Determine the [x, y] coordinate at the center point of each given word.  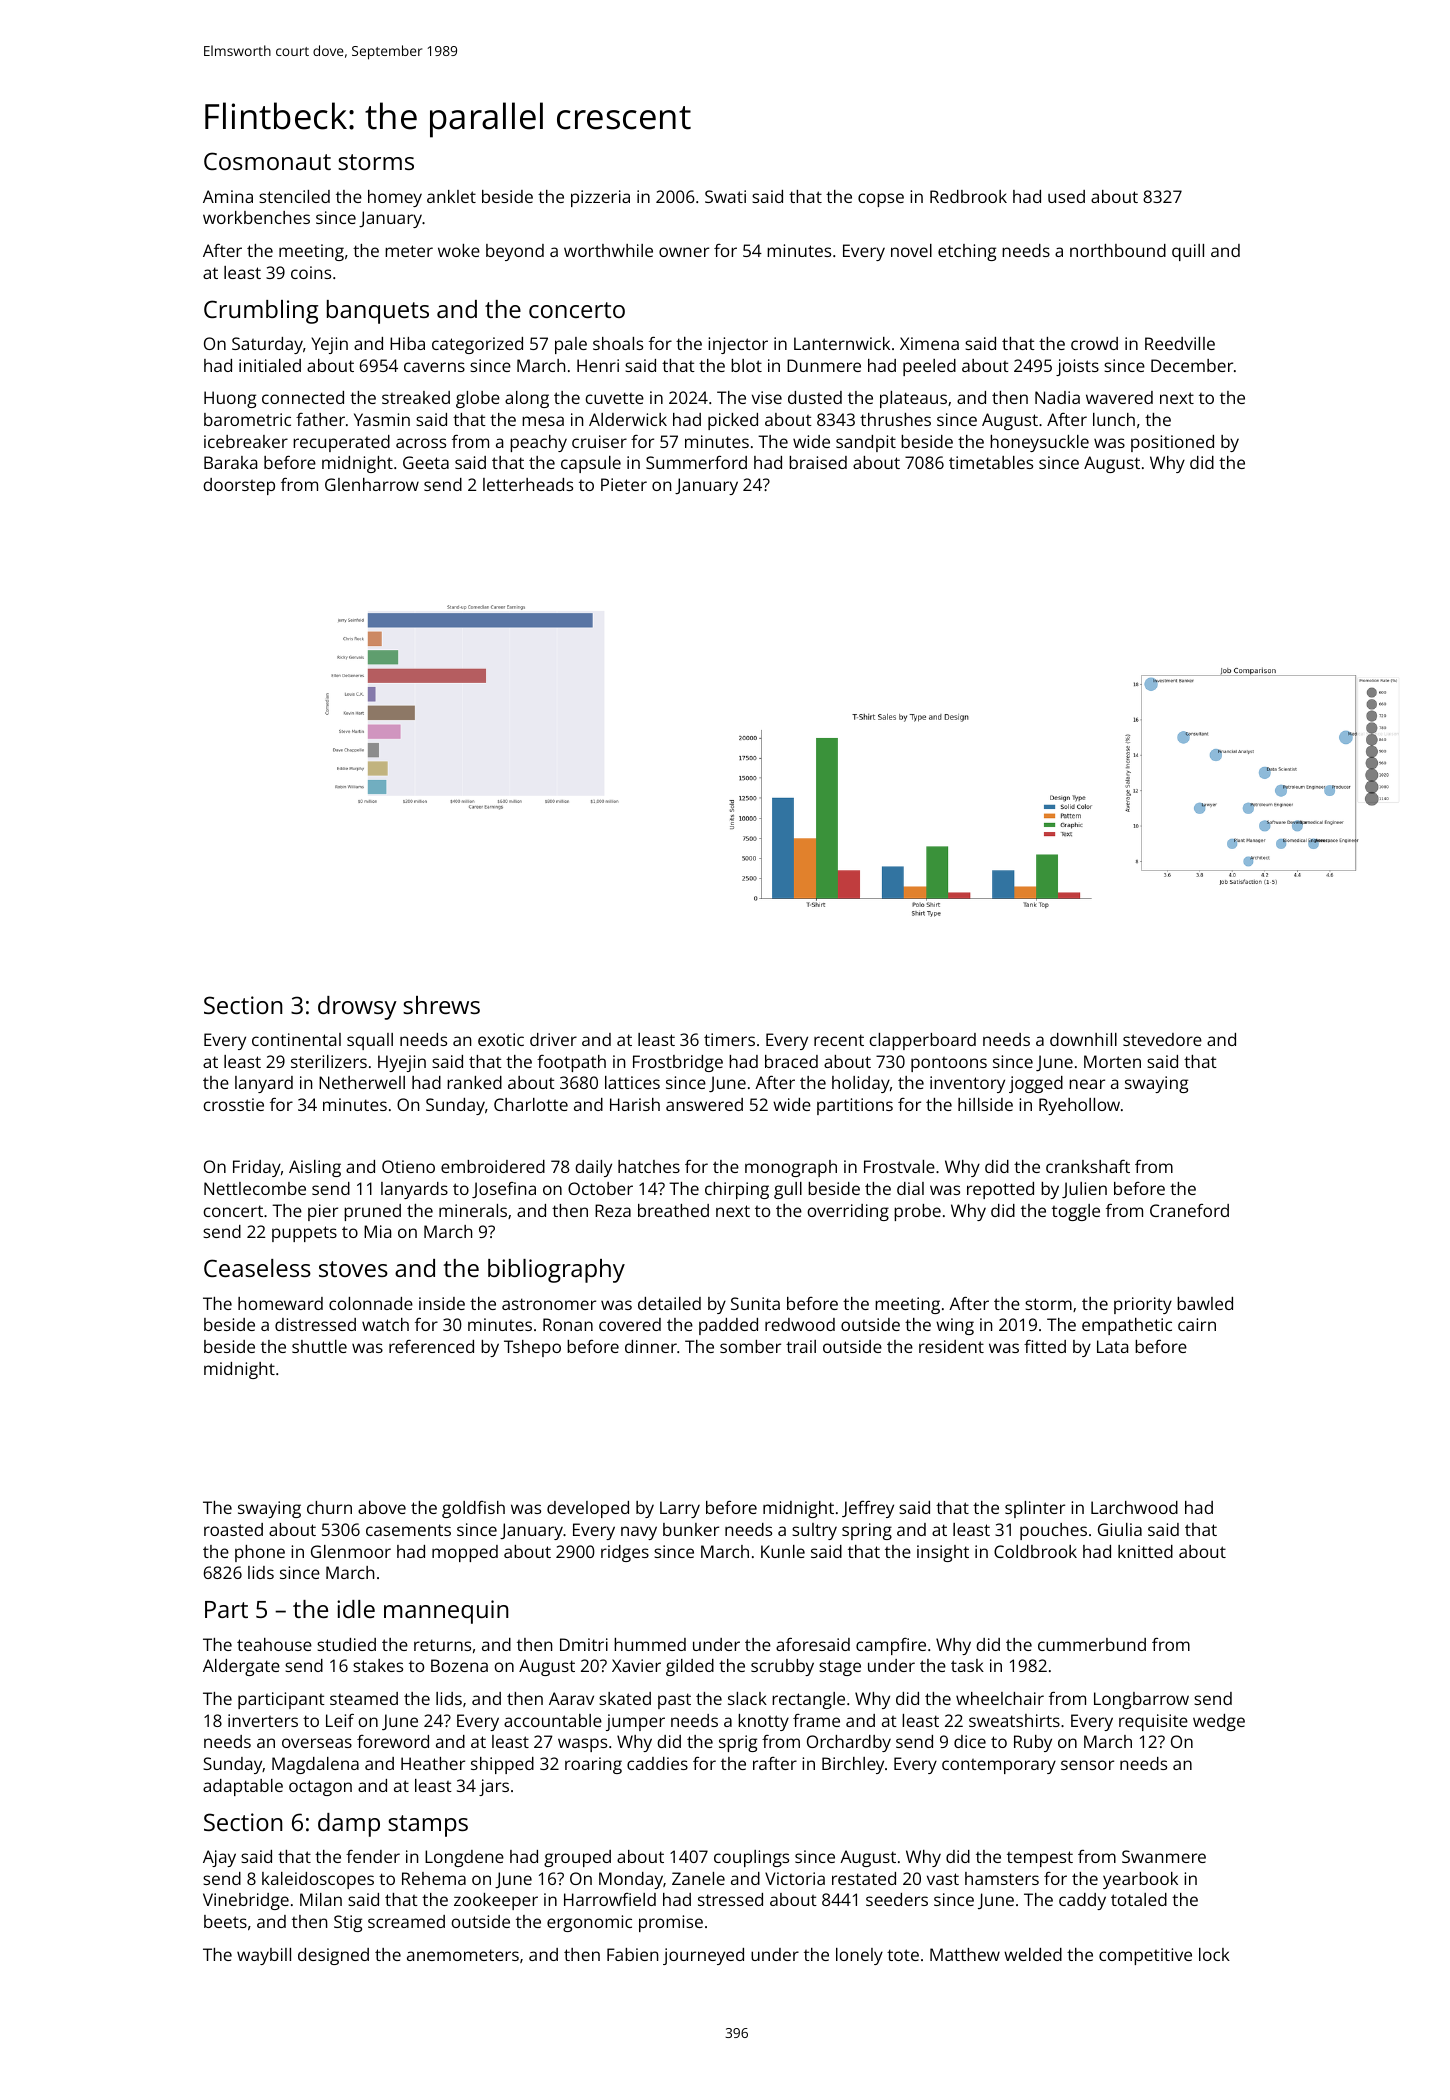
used [1066, 196]
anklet [451, 196]
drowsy [357, 1008]
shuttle [319, 1346]
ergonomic [589, 1923]
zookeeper [496, 1901]
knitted [1145, 1551]
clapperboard [922, 1041]
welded [1033, 1954]
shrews [441, 1005]
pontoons [949, 1064]
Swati [725, 196]
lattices [632, 1082]
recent [839, 1040]
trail [801, 1346]
